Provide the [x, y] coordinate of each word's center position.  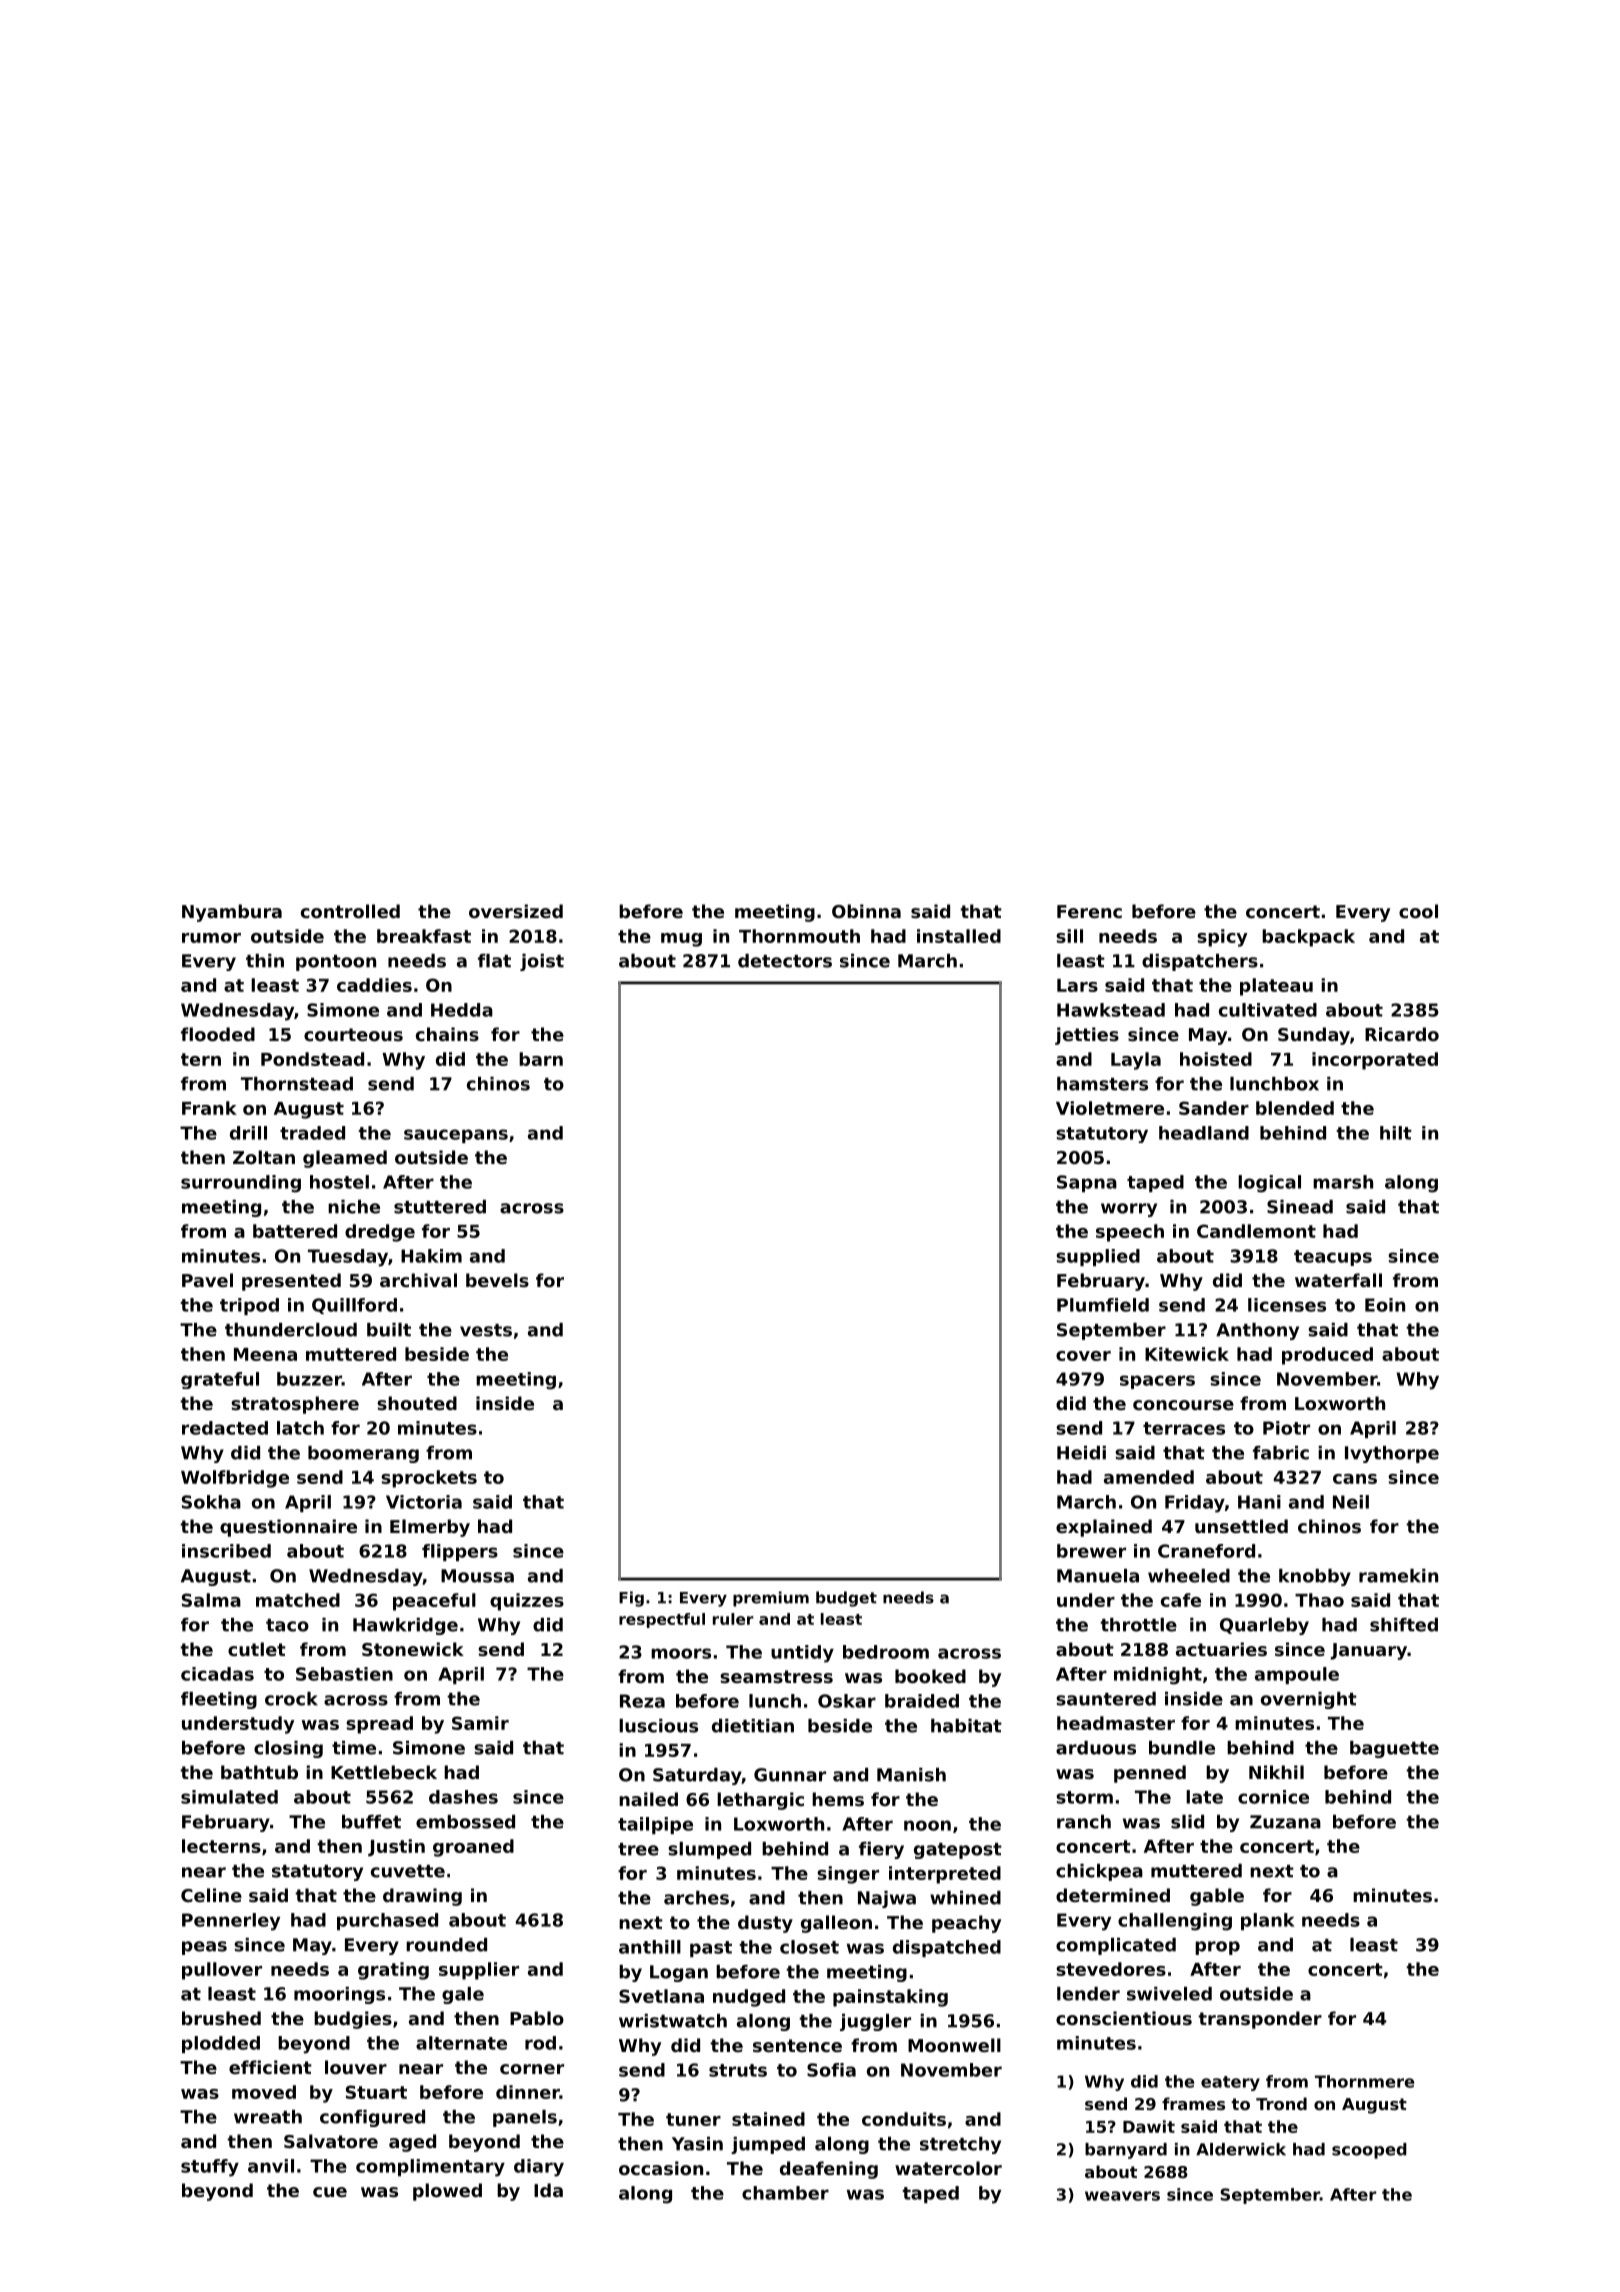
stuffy [210, 2168]
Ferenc [1089, 911]
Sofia [831, 2070]
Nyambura [232, 913]
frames [1193, 2103]
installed [959, 936]
